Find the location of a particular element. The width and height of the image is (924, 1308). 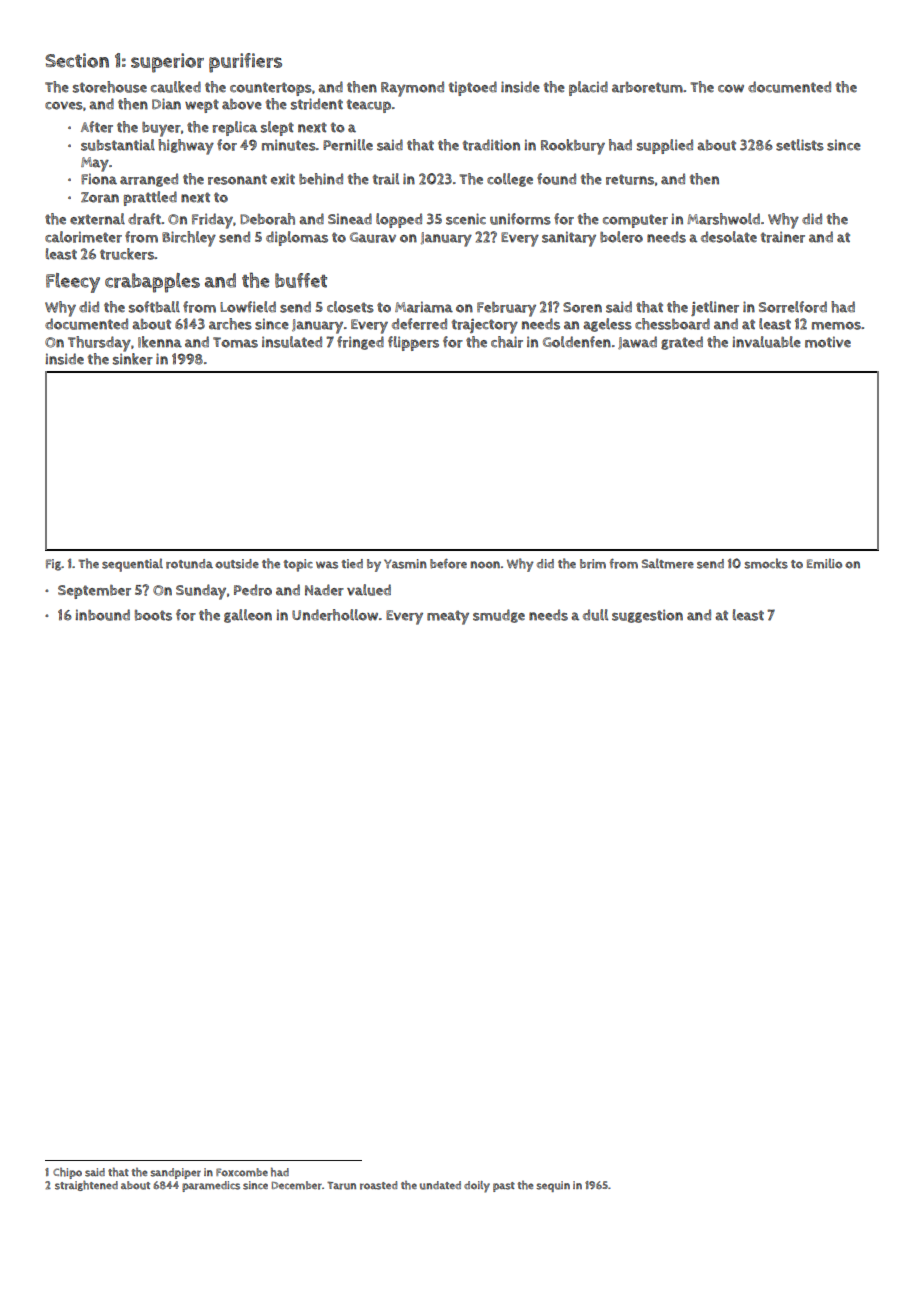

inbound is located at coordinates (102, 615).
